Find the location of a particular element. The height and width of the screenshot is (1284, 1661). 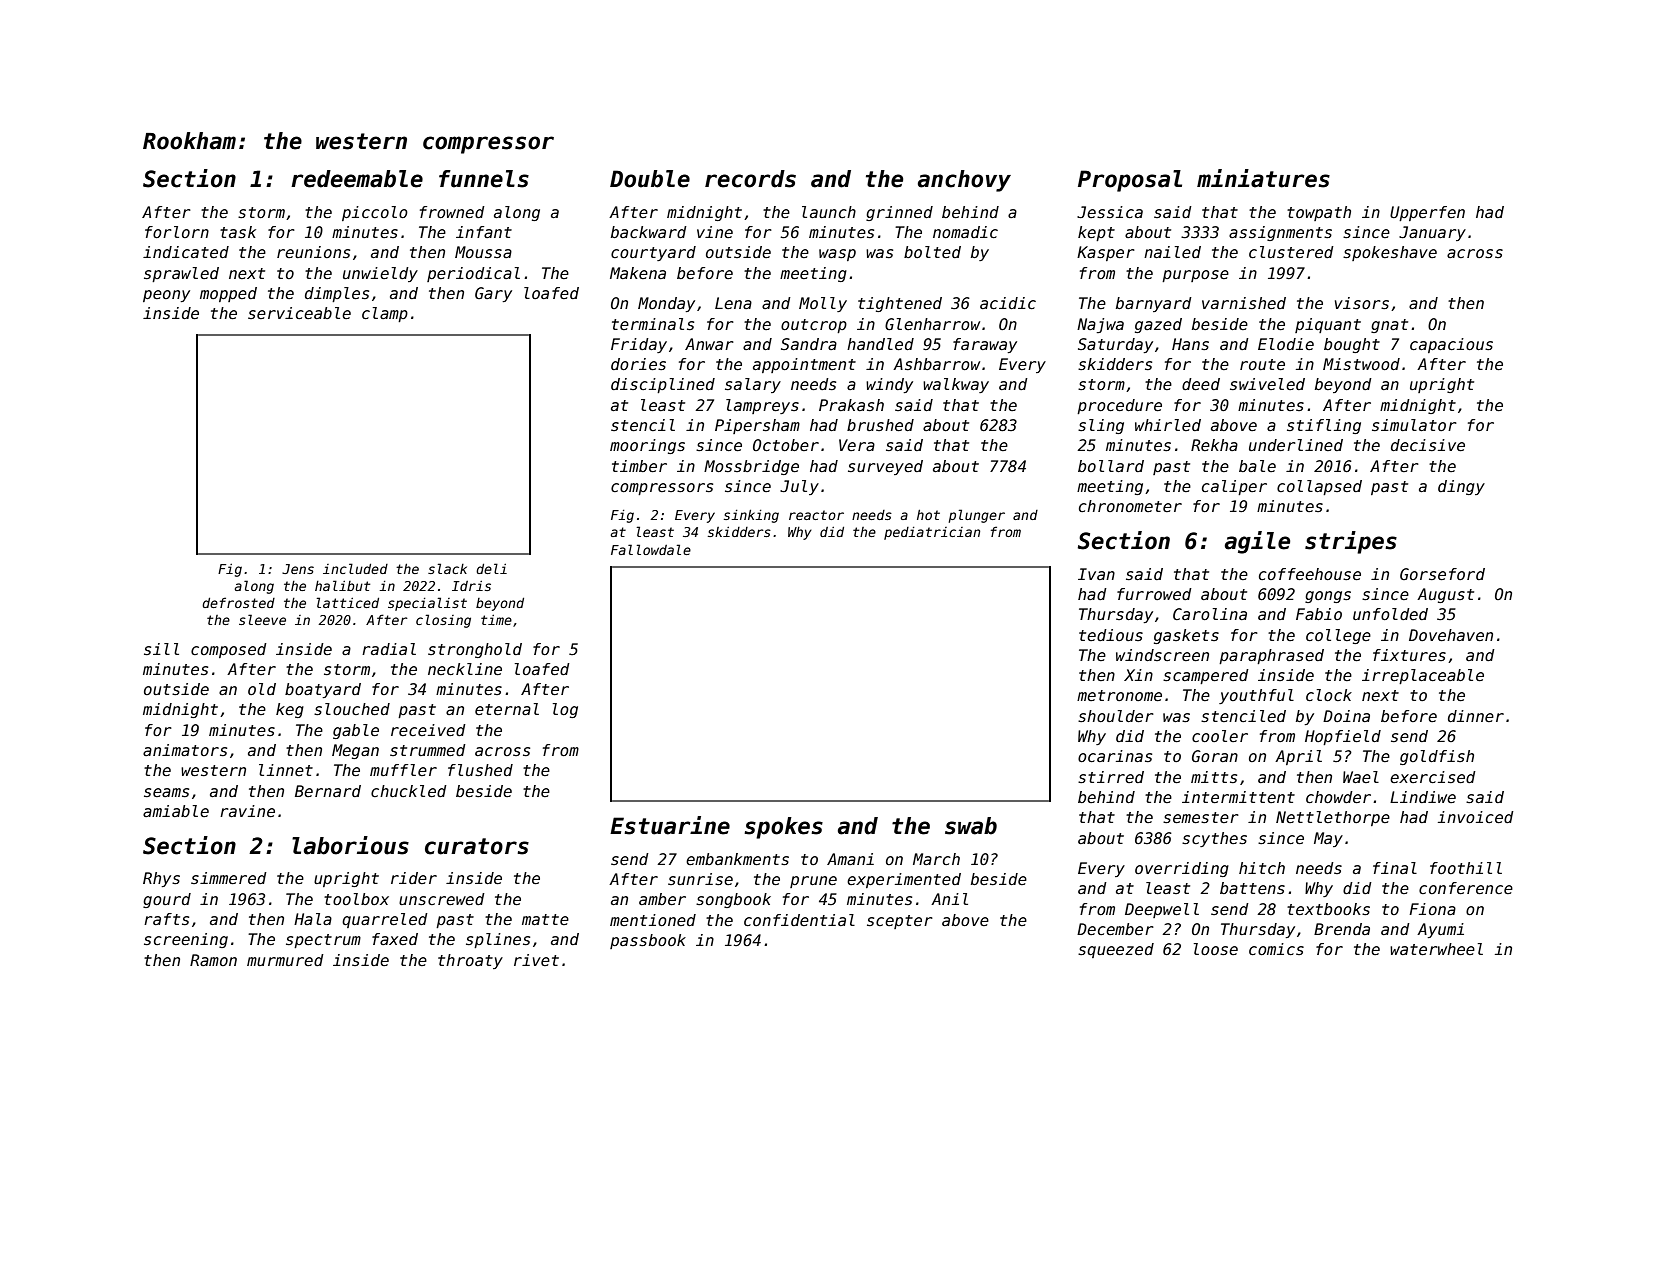

confidential is located at coordinates (799, 920).
